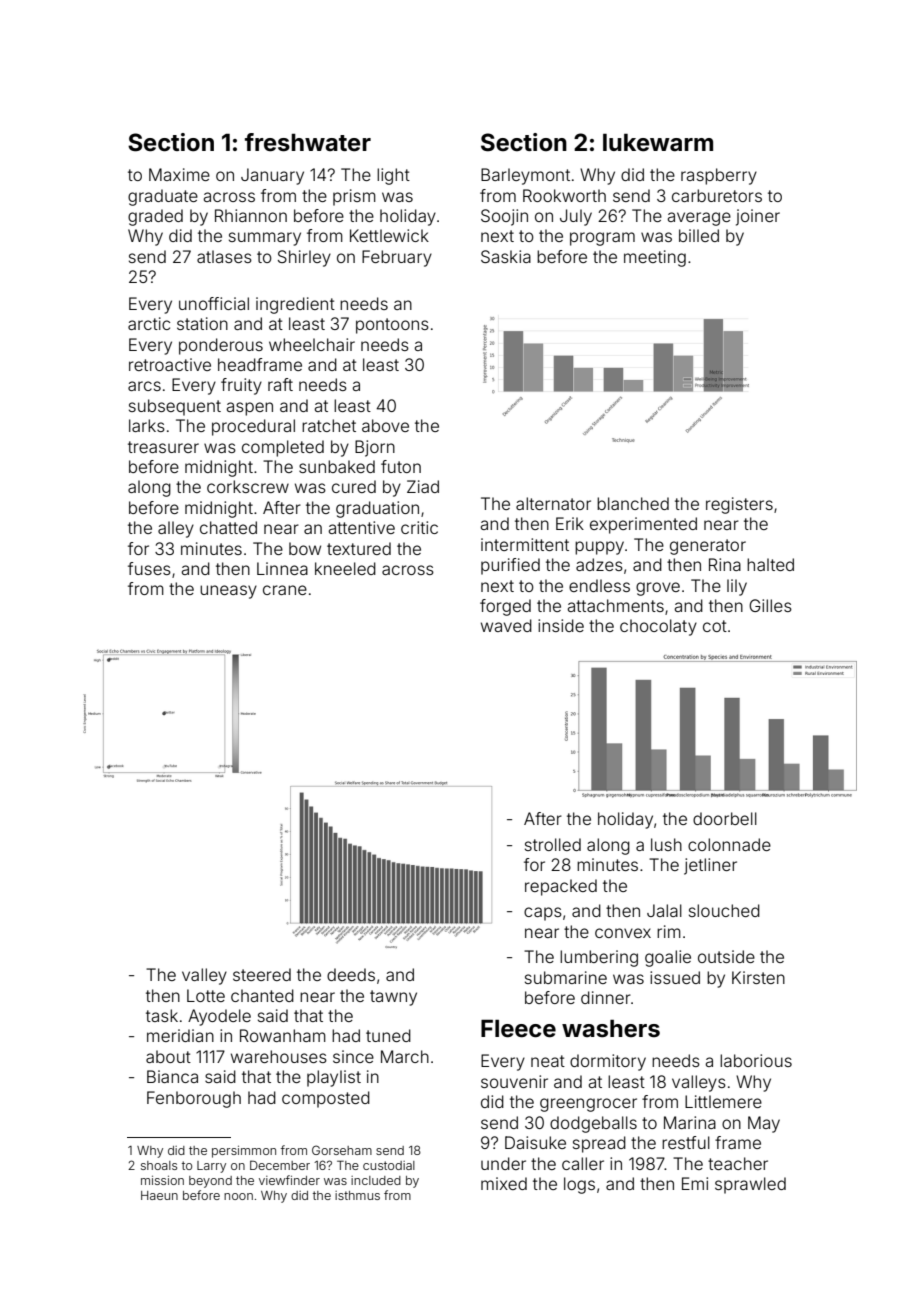 The width and height of the screenshot is (924, 1314). Describe the element at coordinates (206, 995) in the screenshot. I see `Lotte` at that location.
